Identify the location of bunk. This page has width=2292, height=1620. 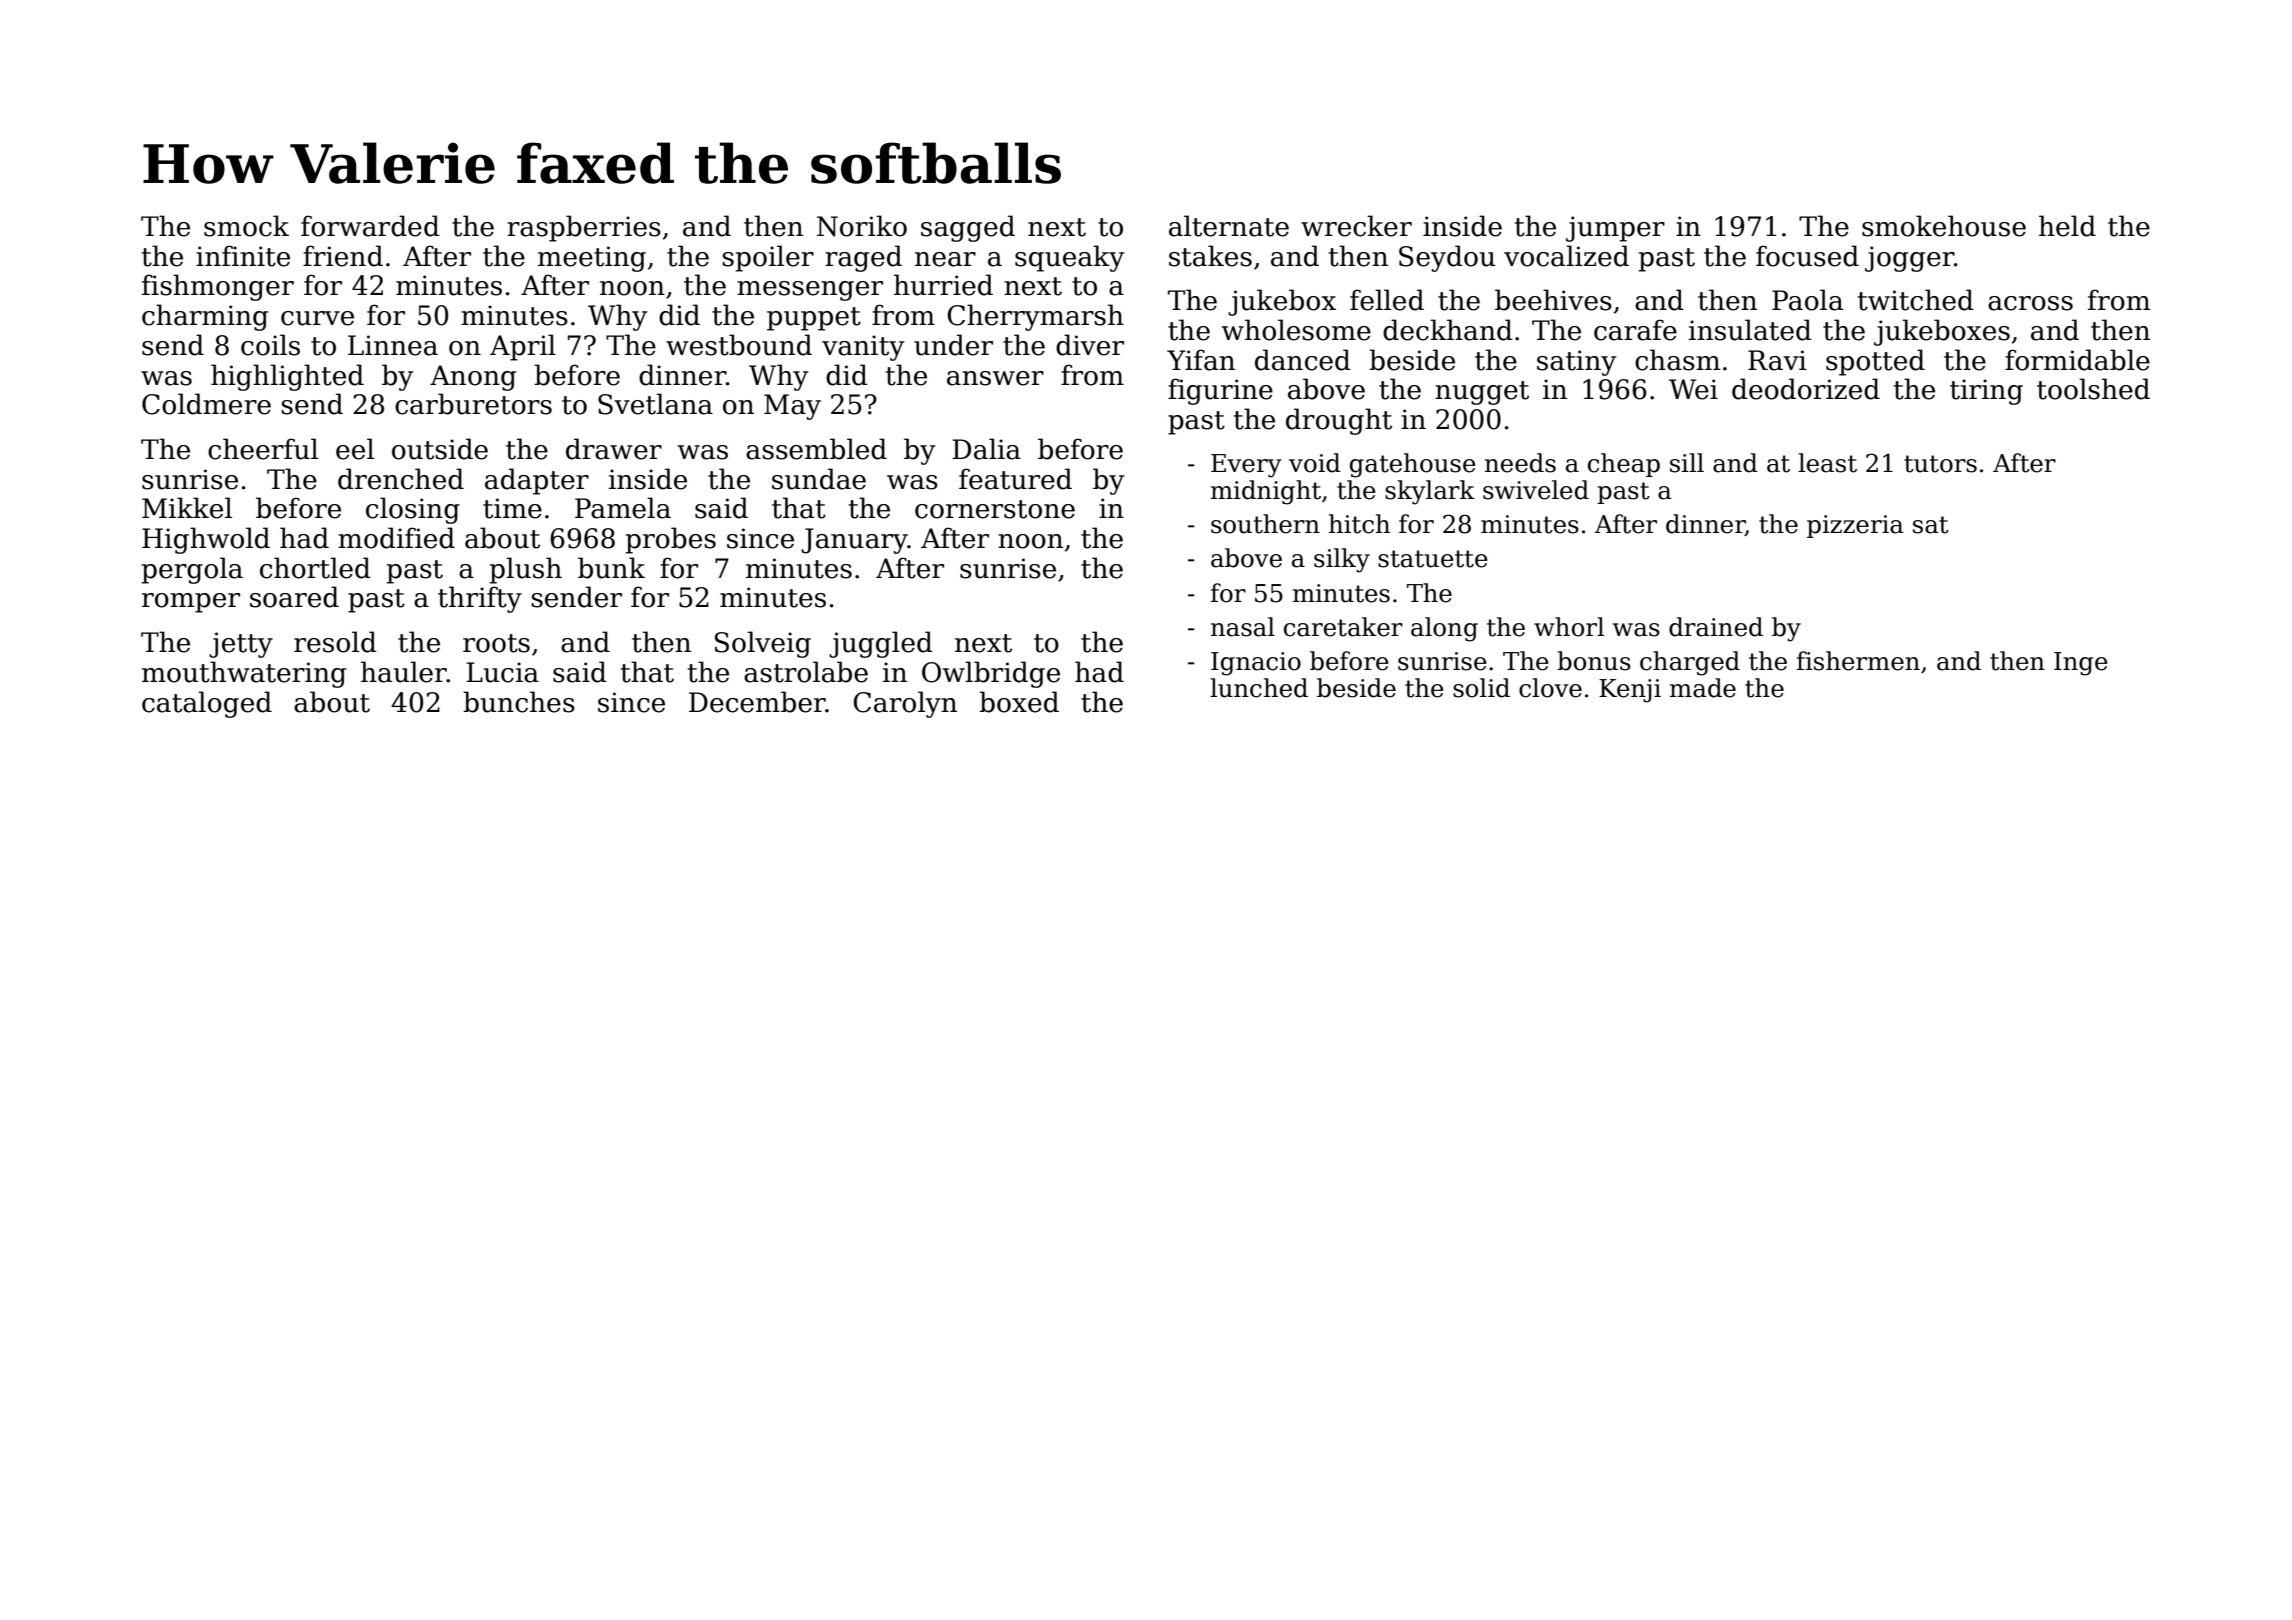
(611, 568).
